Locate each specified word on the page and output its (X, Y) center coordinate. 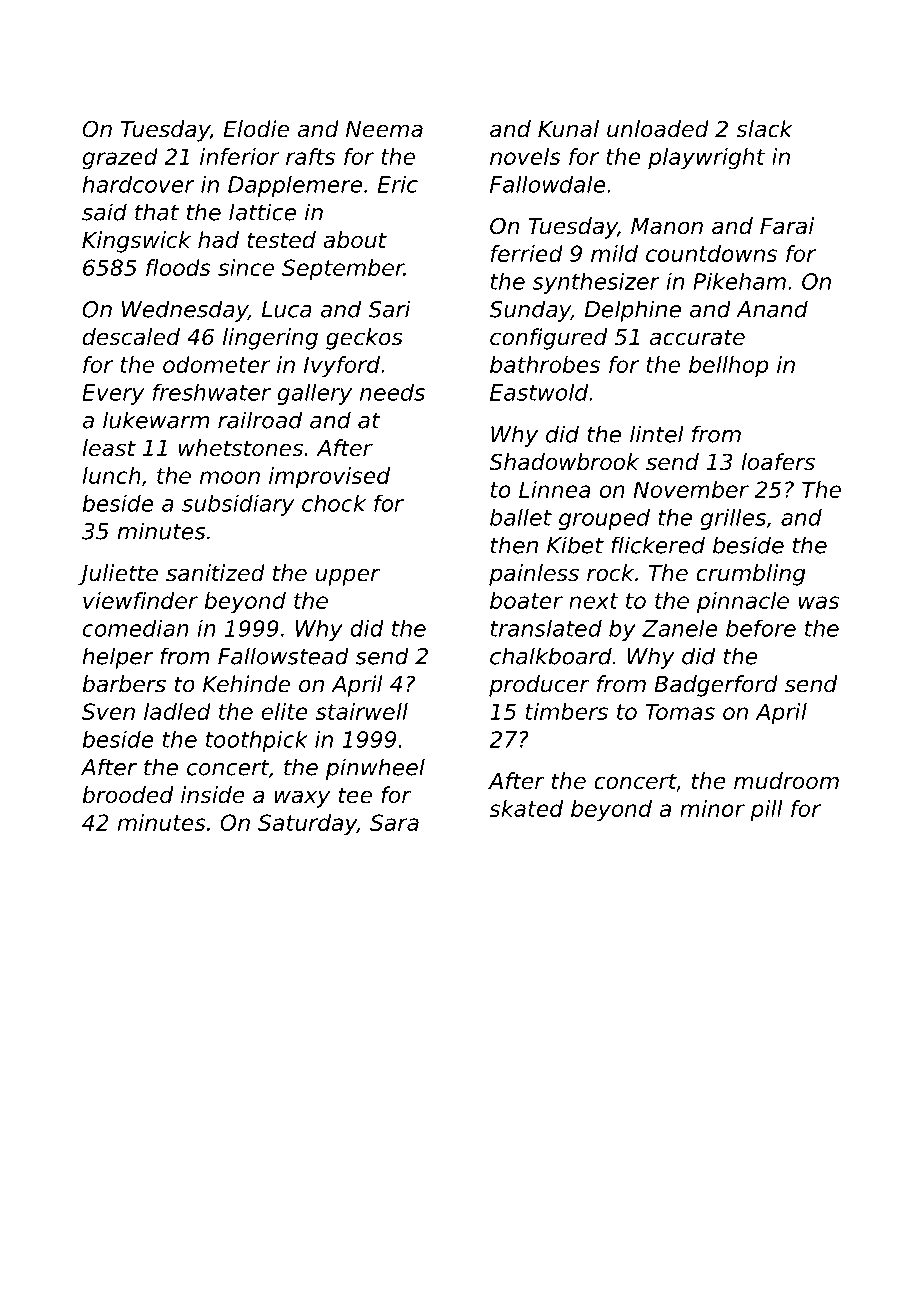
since (246, 267)
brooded (127, 795)
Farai (787, 226)
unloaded (658, 129)
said (104, 212)
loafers (778, 462)
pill (766, 811)
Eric (398, 184)
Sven (108, 711)
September (343, 270)
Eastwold (539, 392)
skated (526, 808)
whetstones (241, 448)
